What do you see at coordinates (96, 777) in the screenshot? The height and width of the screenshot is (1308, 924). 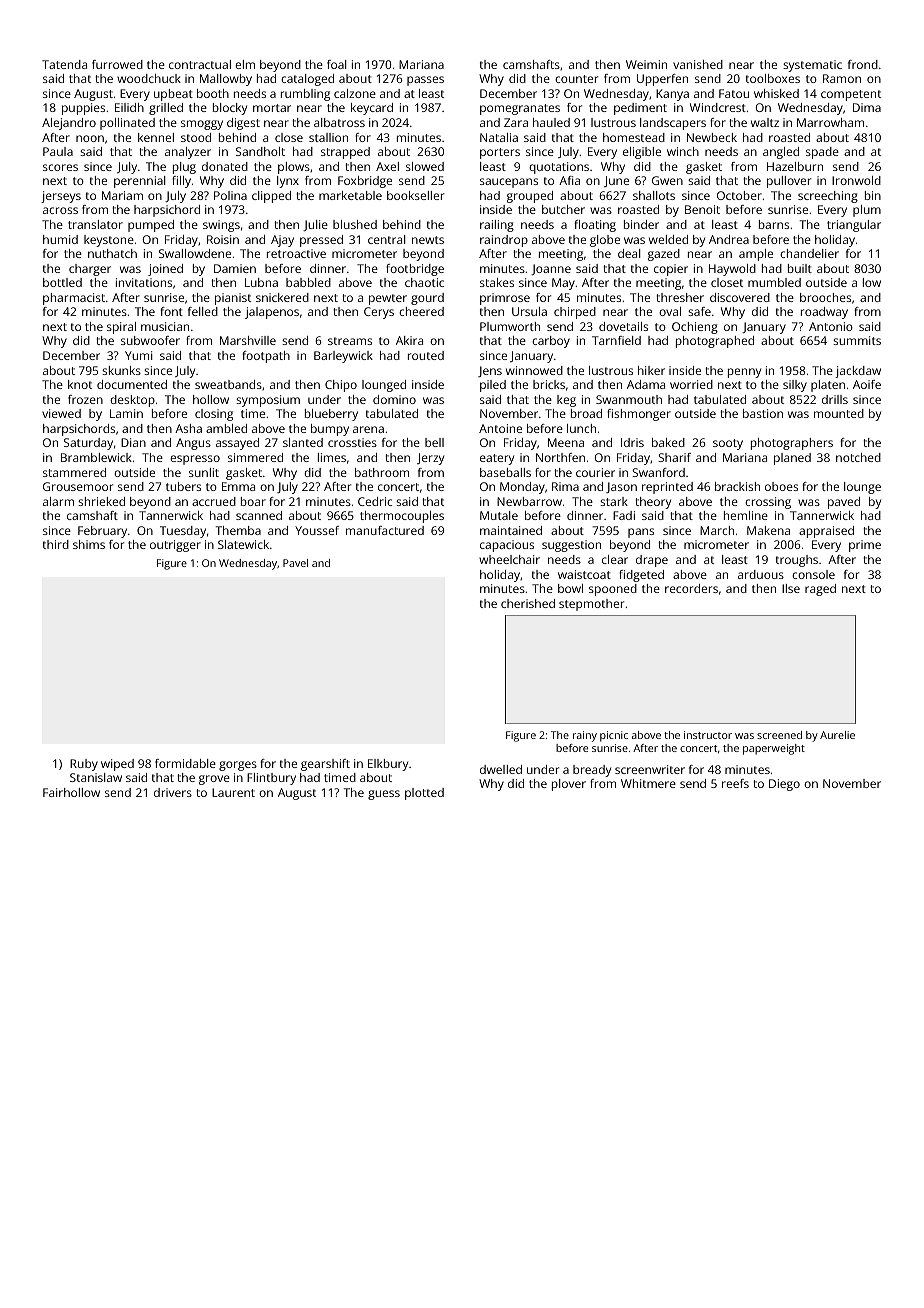 I see `Stanislaw` at bounding box center [96, 777].
